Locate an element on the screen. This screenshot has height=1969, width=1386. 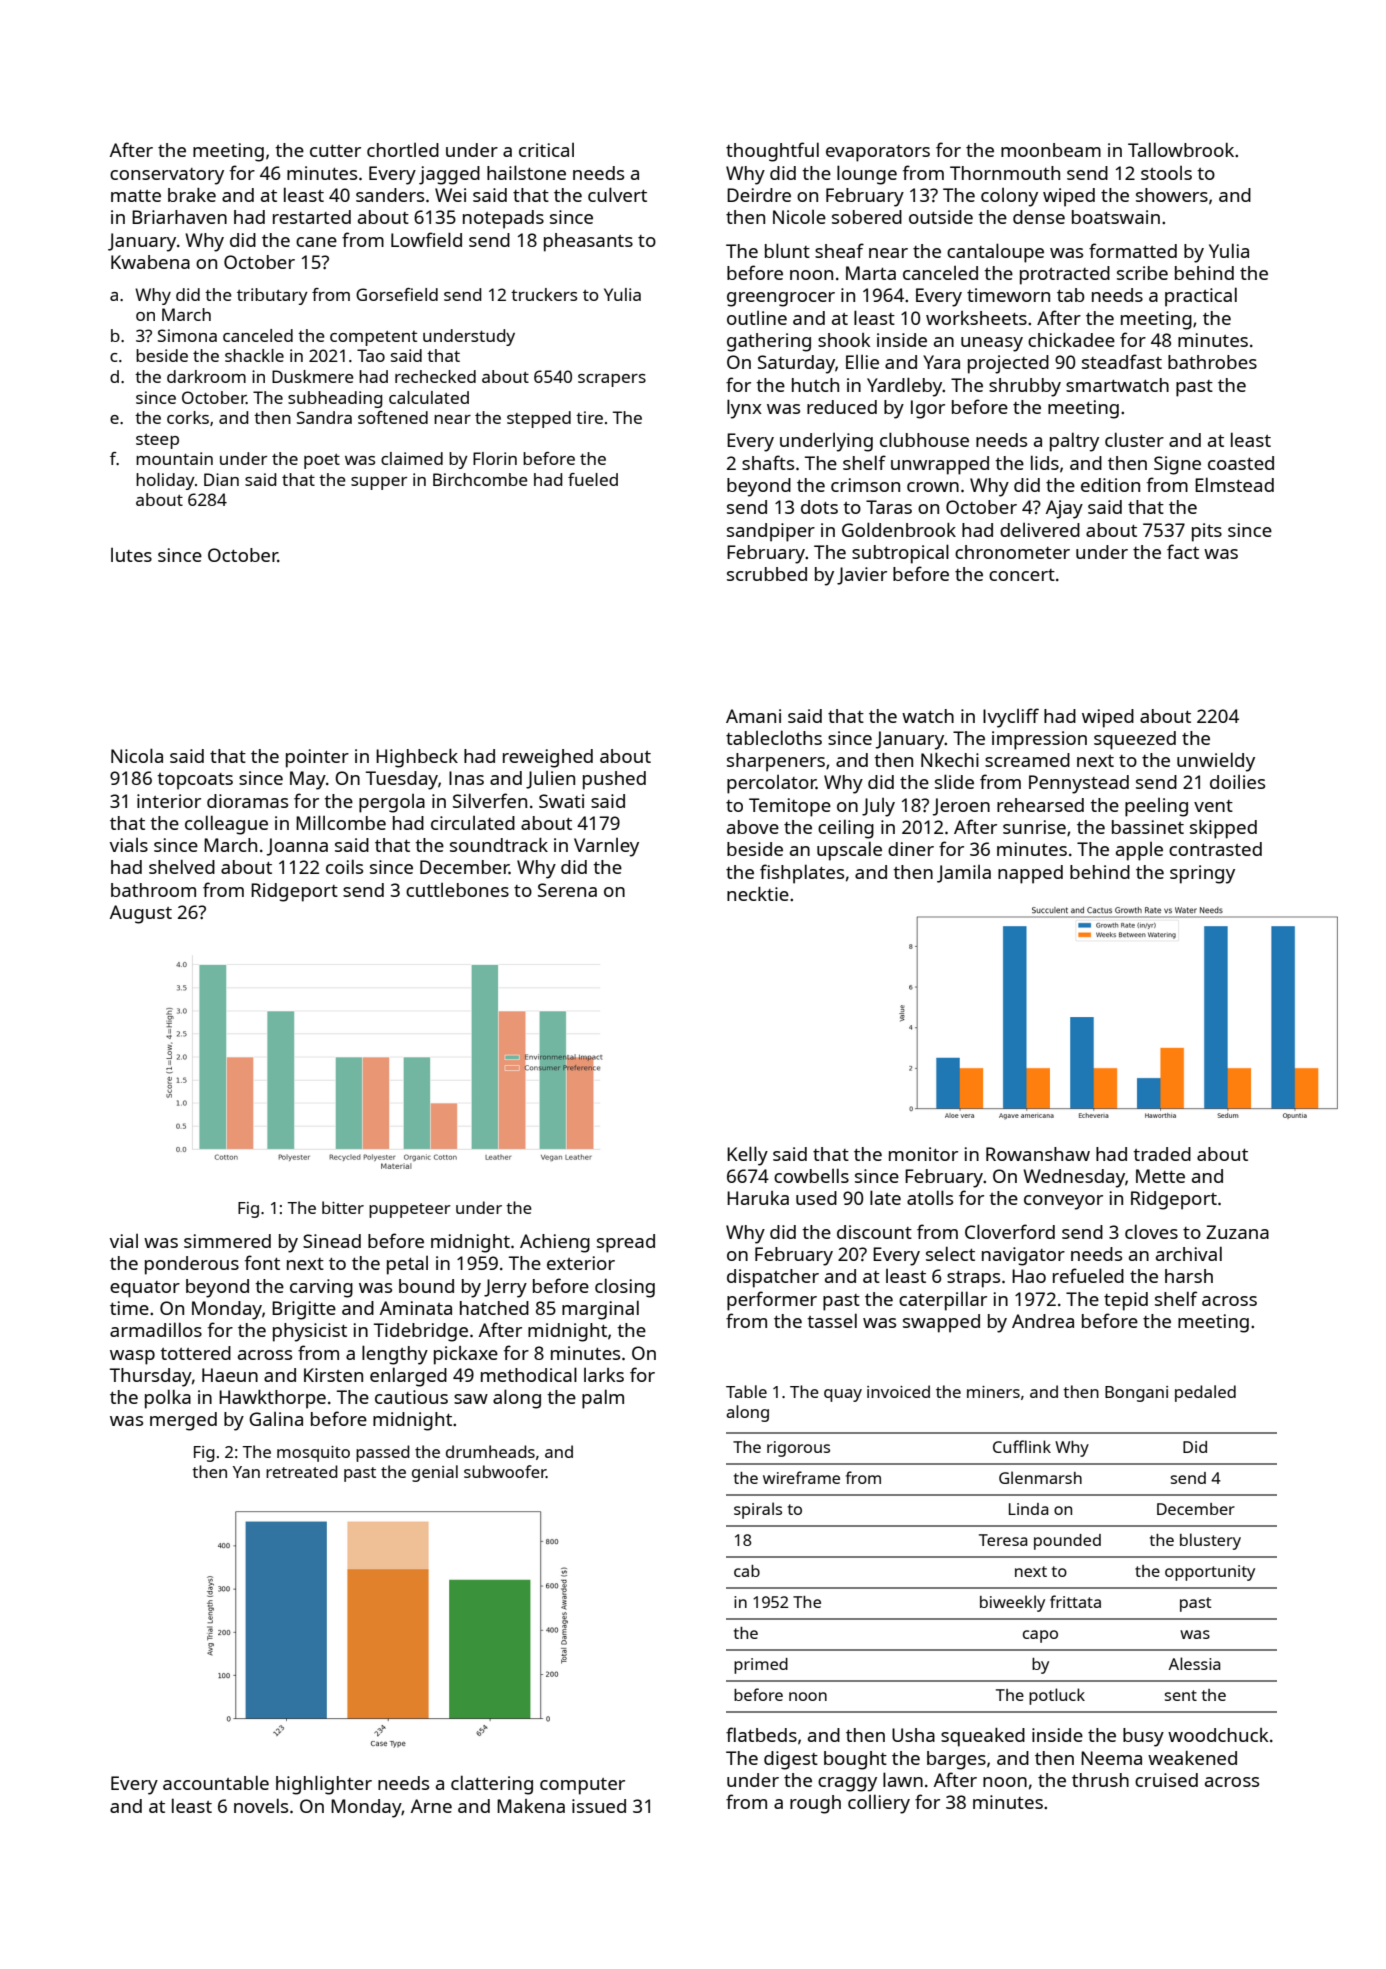
pointer is located at coordinates (317, 758).
